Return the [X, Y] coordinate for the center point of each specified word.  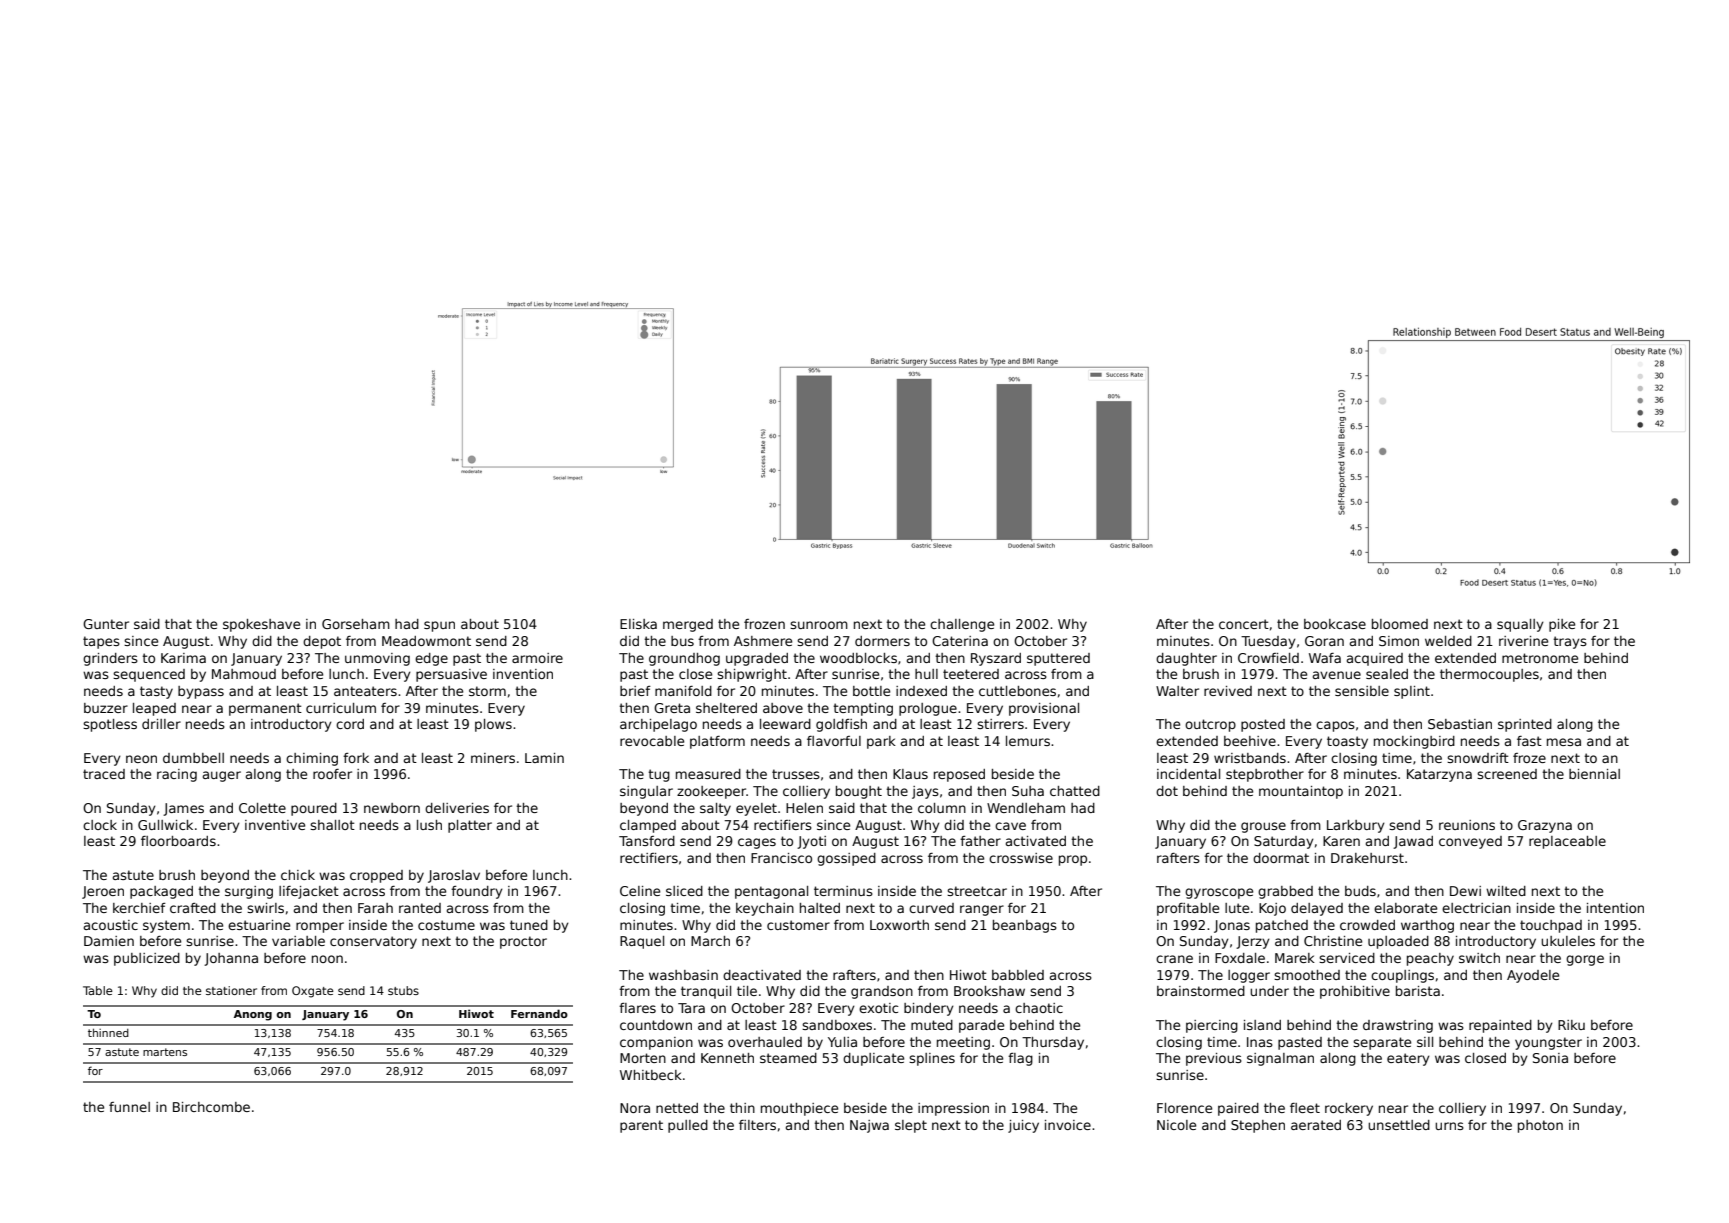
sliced [684, 891]
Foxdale [1240, 958]
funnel [129, 1107]
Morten [643, 1058]
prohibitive [1355, 992]
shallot [332, 825]
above [783, 708]
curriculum [341, 708]
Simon [1399, 641]
